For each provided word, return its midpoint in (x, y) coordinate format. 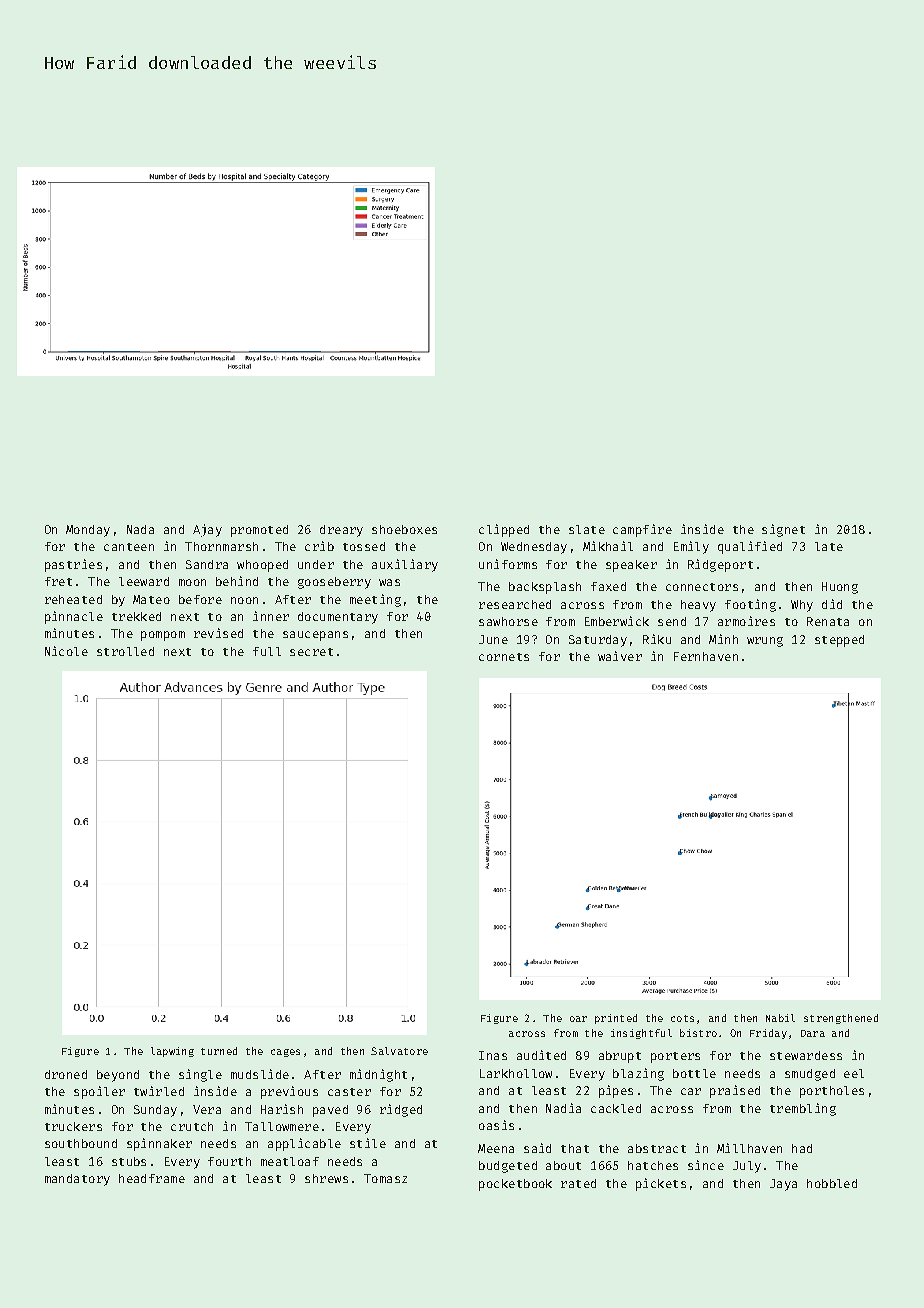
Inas (493, 1055)
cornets (504, 657)
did (832, 604)
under (316, 564)
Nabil (780, 1018)
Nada (140, 529)
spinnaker (159, 1144)
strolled (125, 651)
